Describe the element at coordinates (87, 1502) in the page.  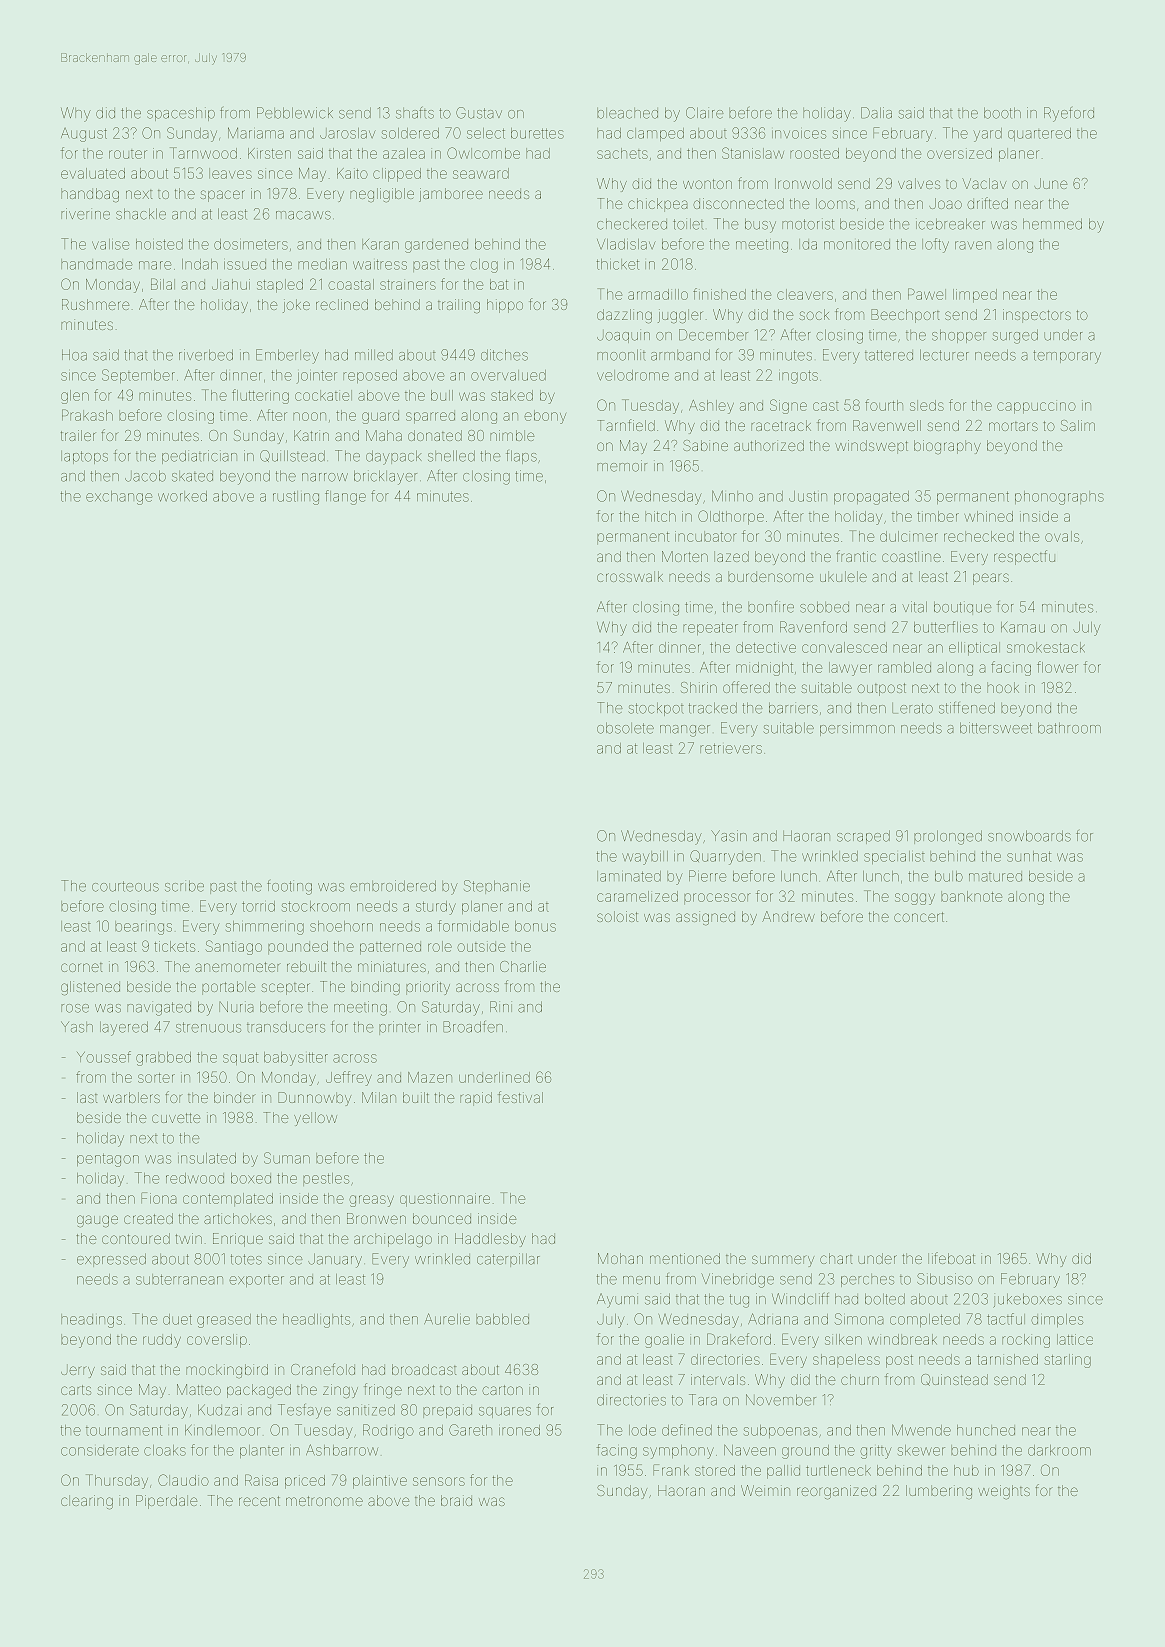
I see `clearing` at that location.
